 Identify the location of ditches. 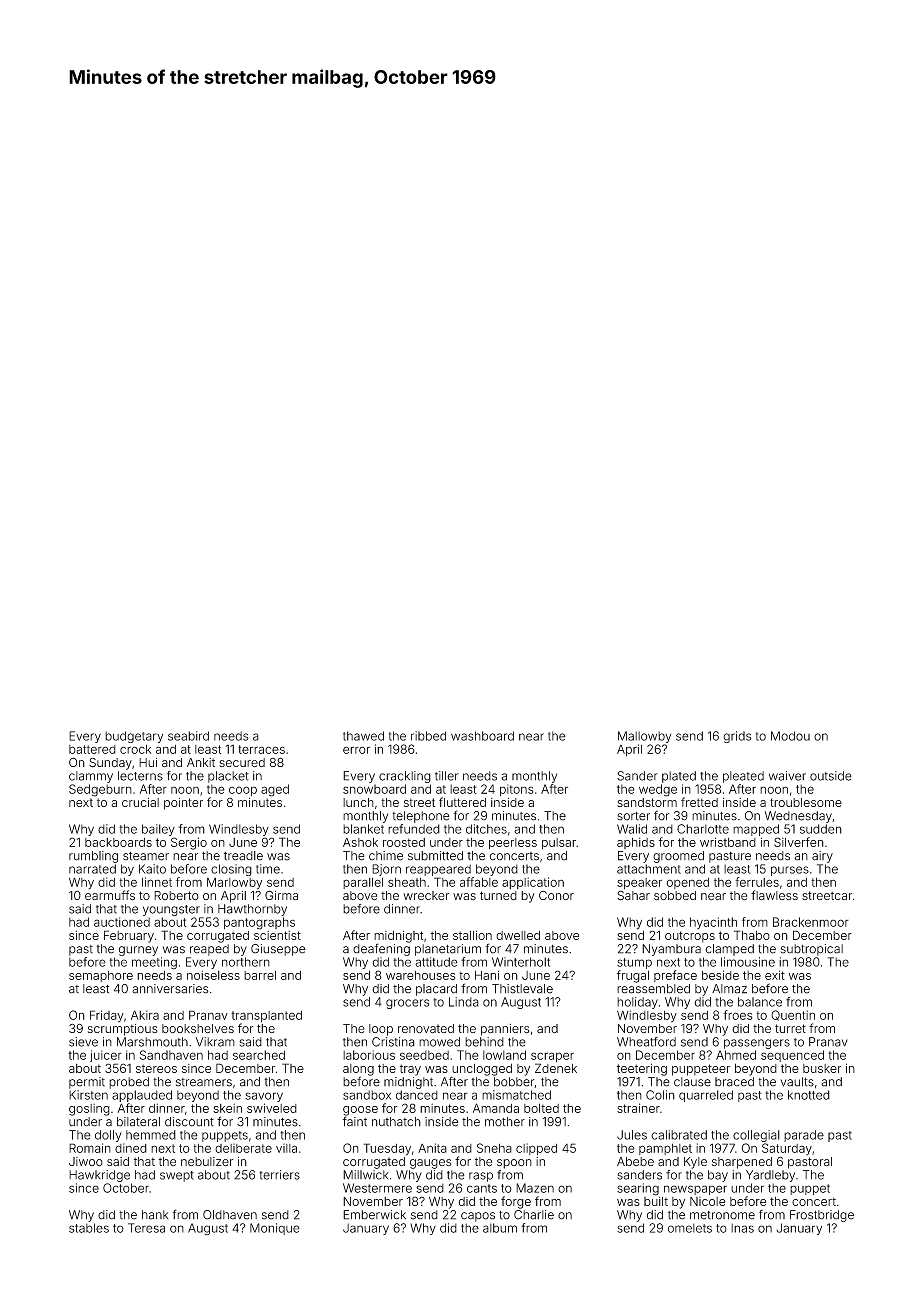
(486, 829).
